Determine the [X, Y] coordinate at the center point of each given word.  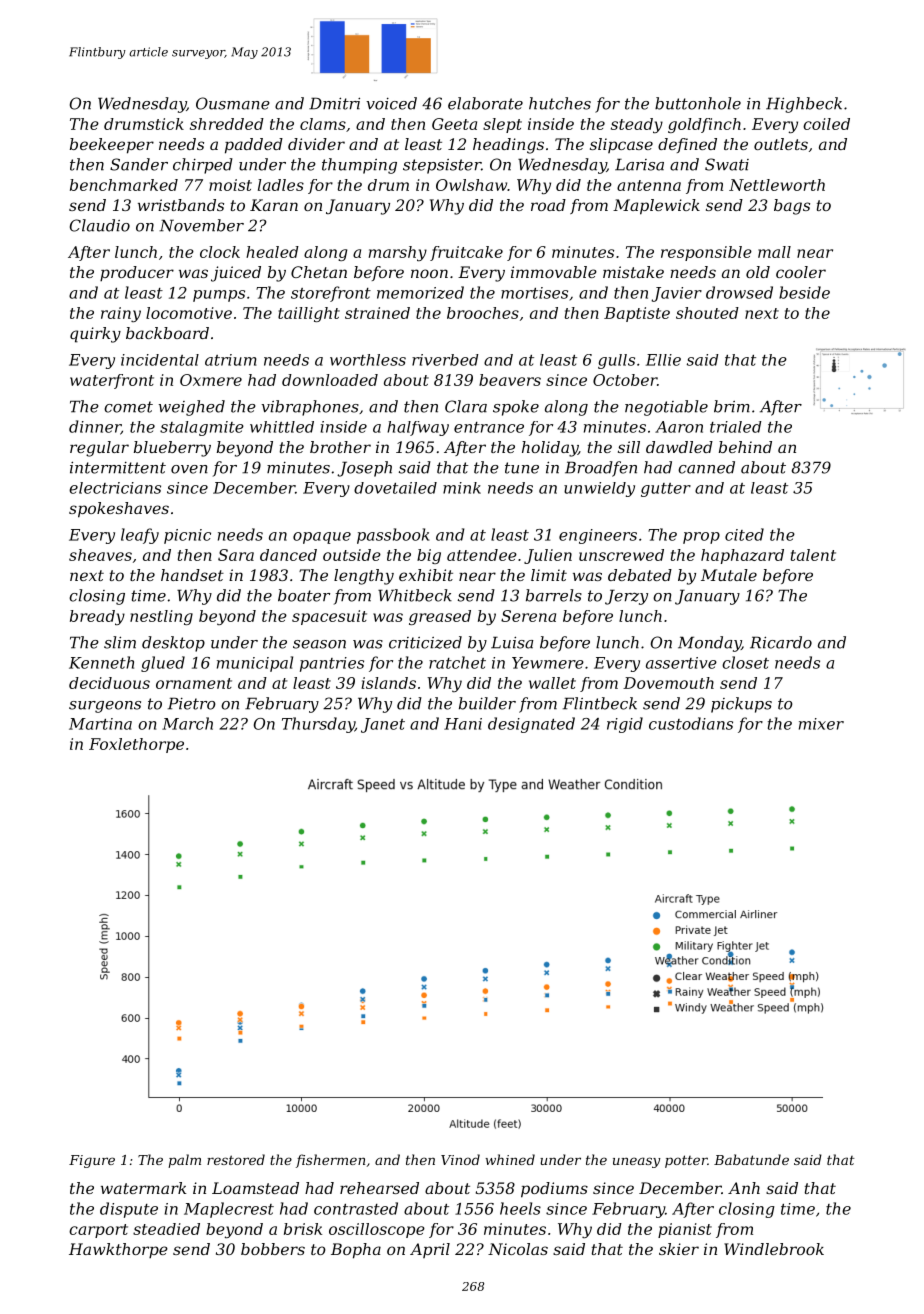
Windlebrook [774, 1249]
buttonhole [698, 103]
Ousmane [233, 103]
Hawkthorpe [118, 1250]
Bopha [356, 1251]
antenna [649, 185]
